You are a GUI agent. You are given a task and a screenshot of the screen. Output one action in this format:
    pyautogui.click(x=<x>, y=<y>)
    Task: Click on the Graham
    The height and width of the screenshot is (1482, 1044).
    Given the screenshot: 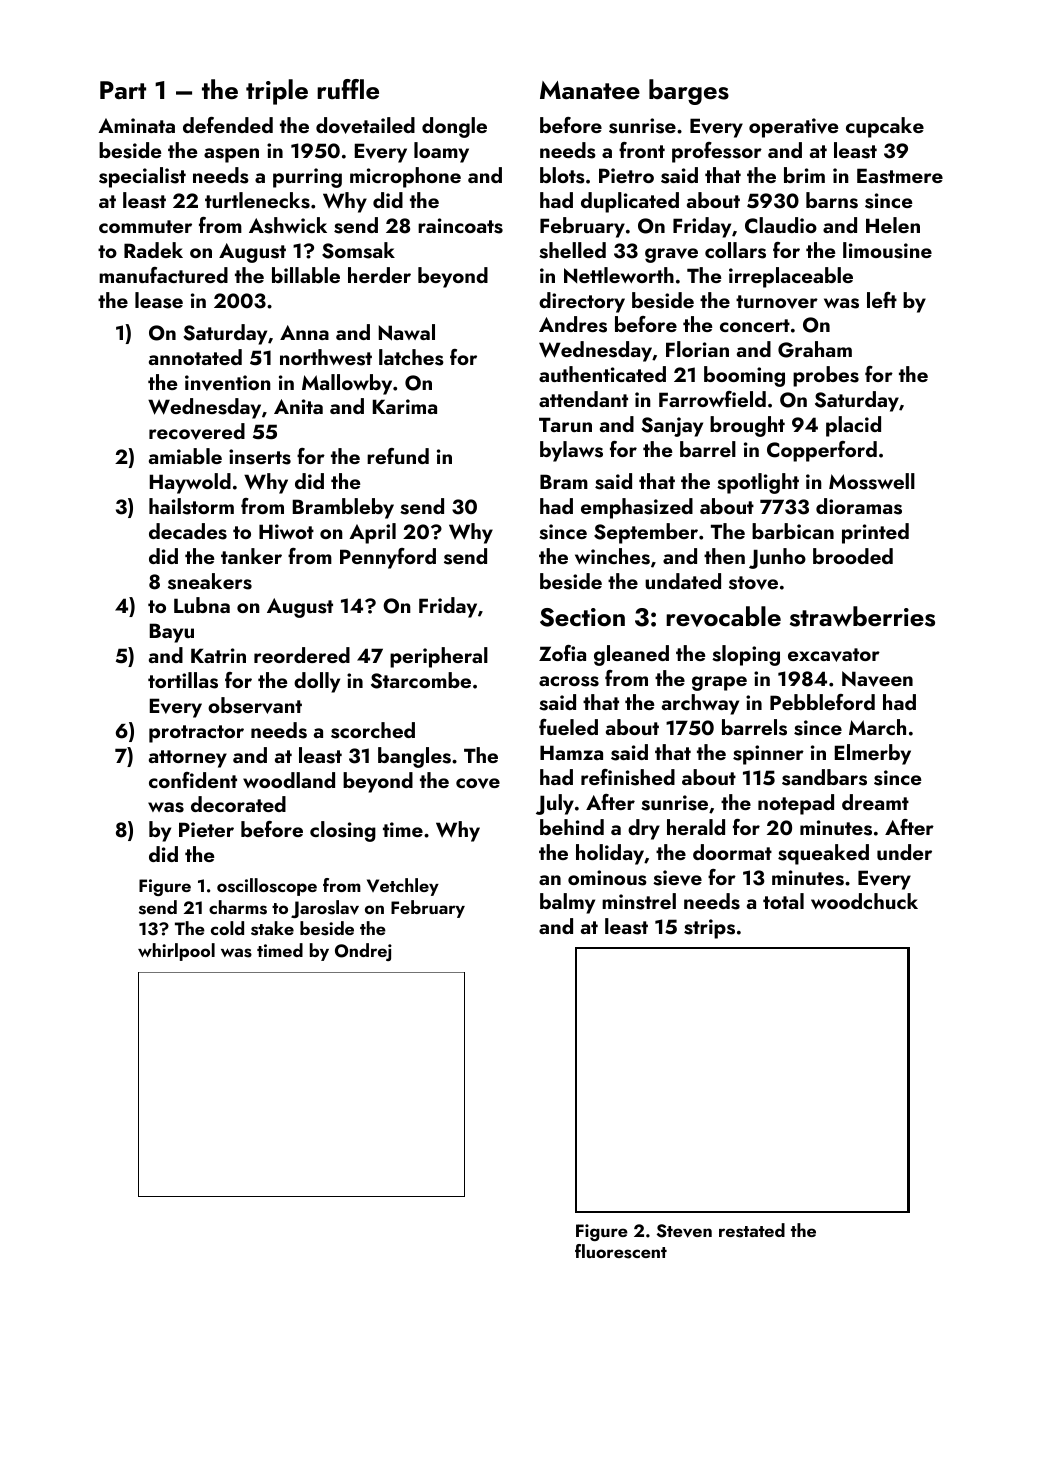 What is the action you would take?
    pyautogui.click(x=815, y=349)
